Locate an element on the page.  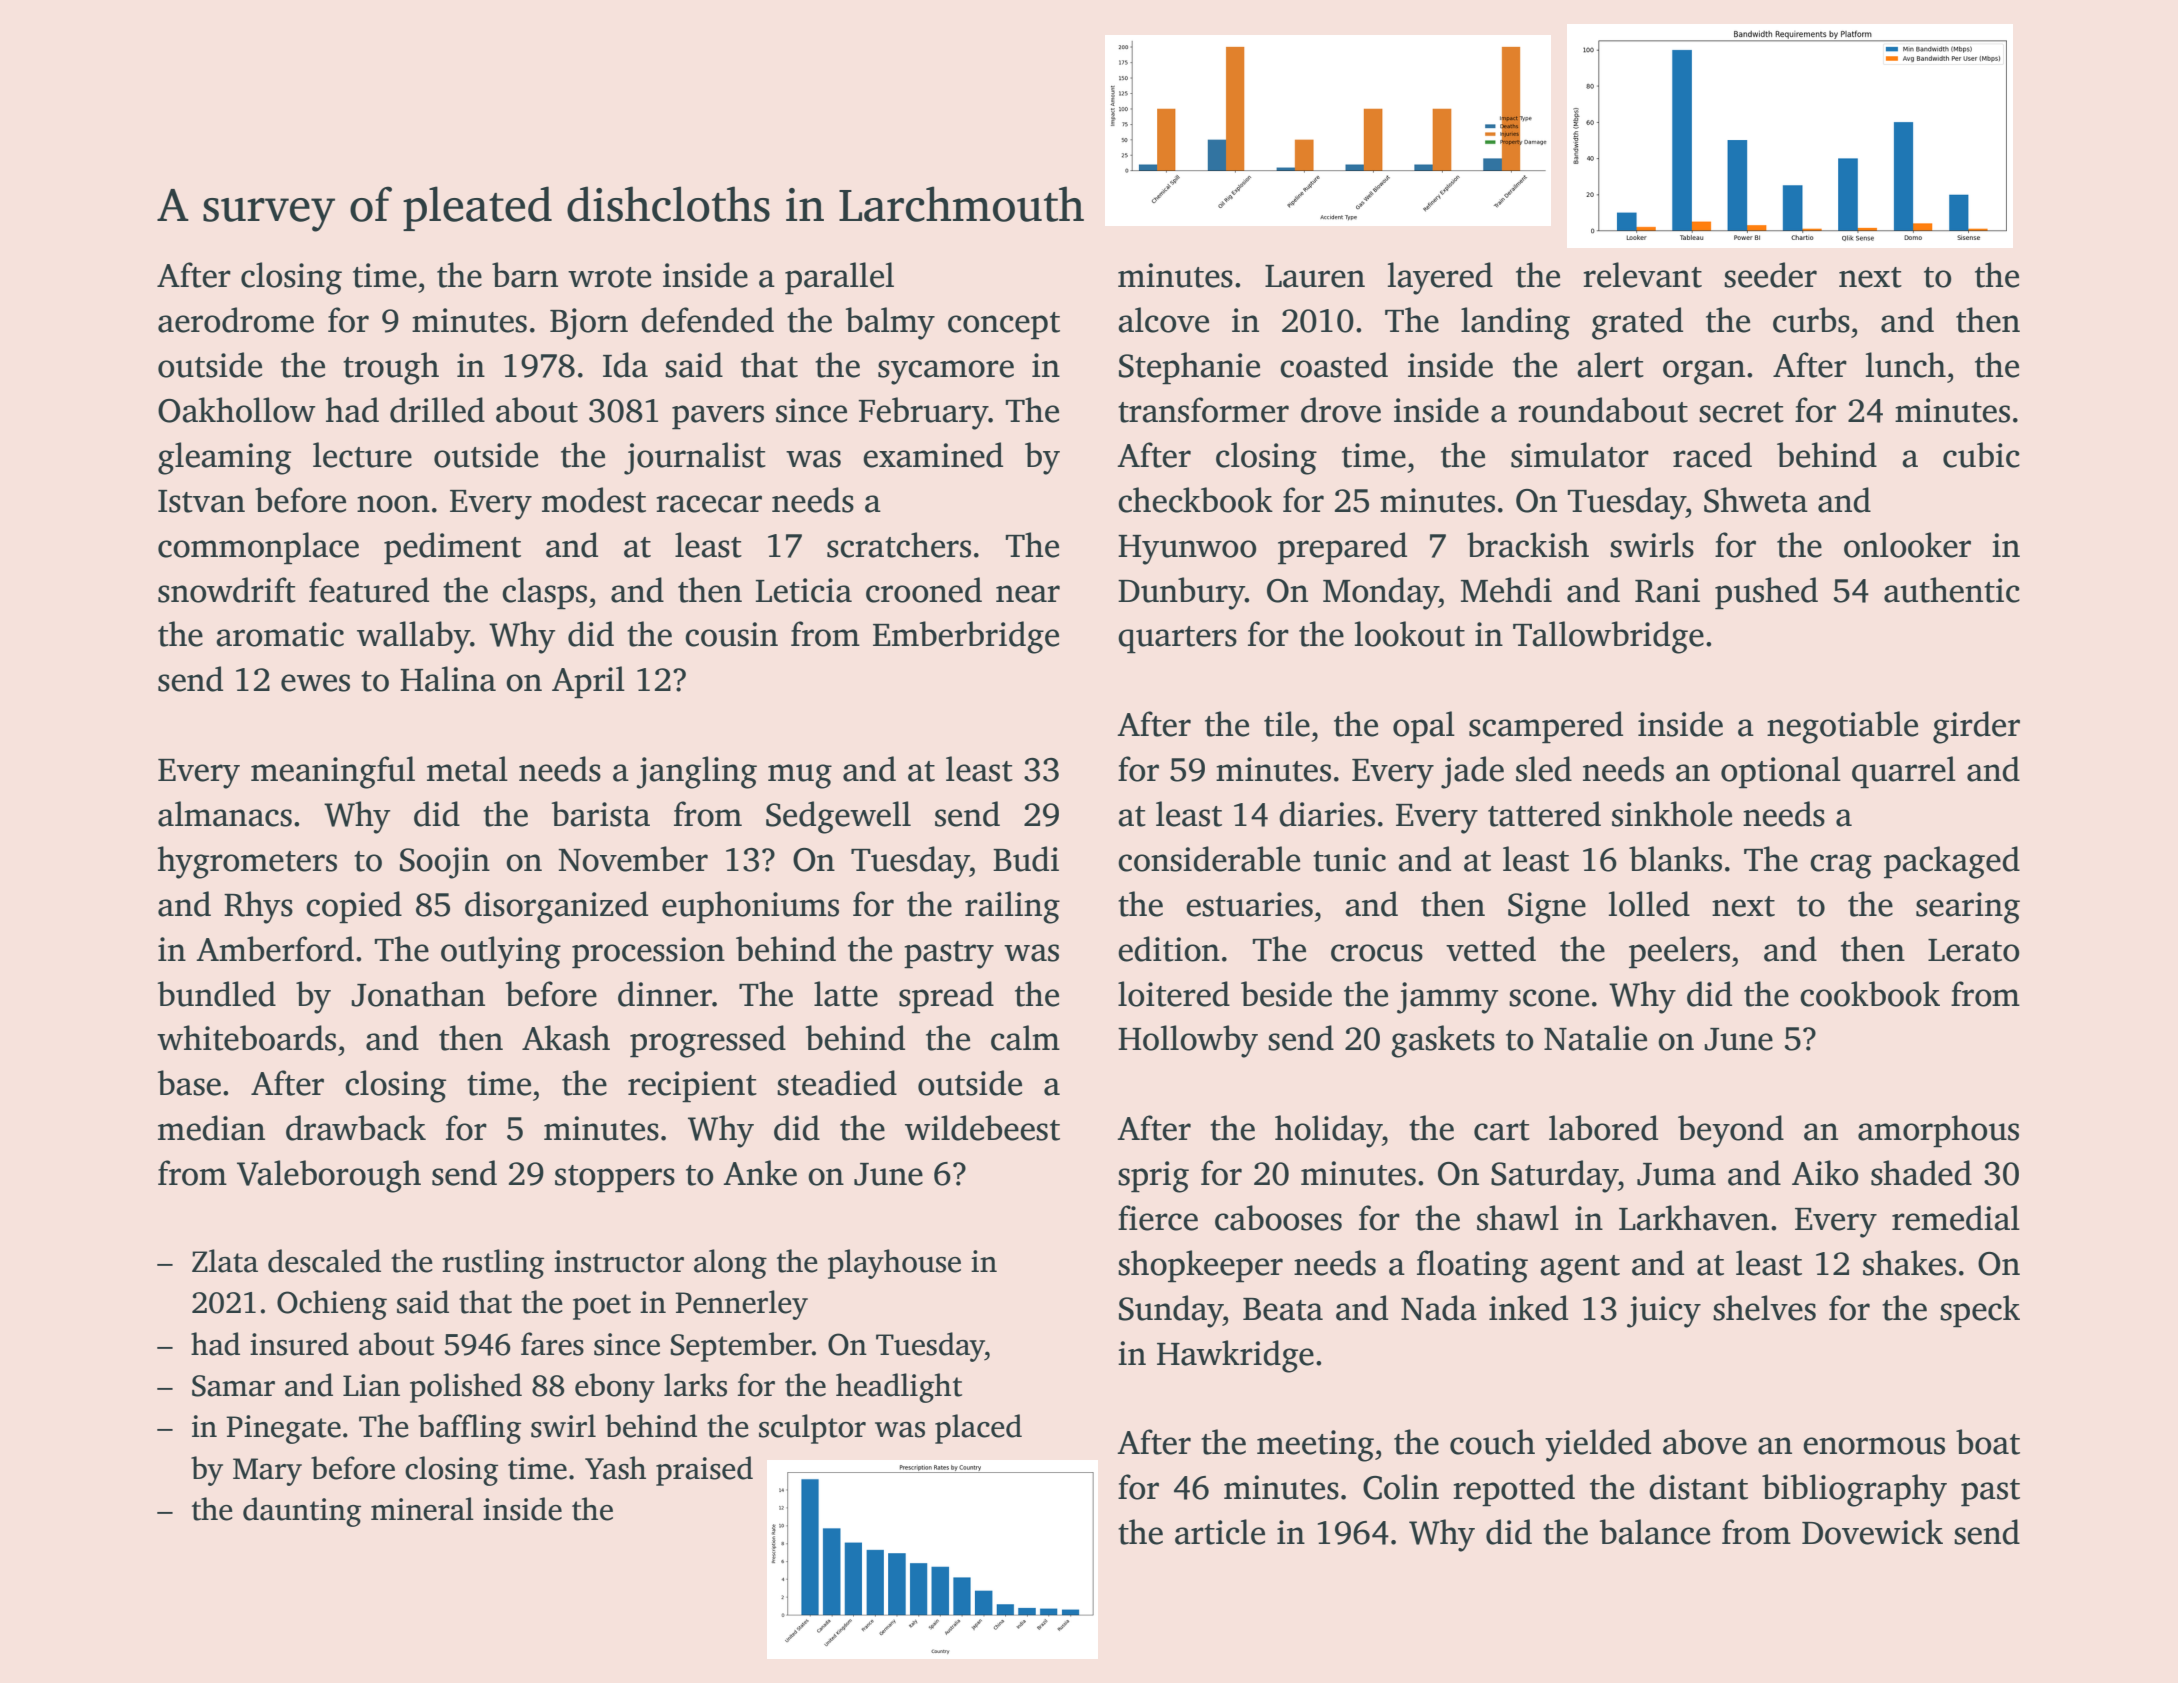
Lauren is located at coordinates (1315, 276).
